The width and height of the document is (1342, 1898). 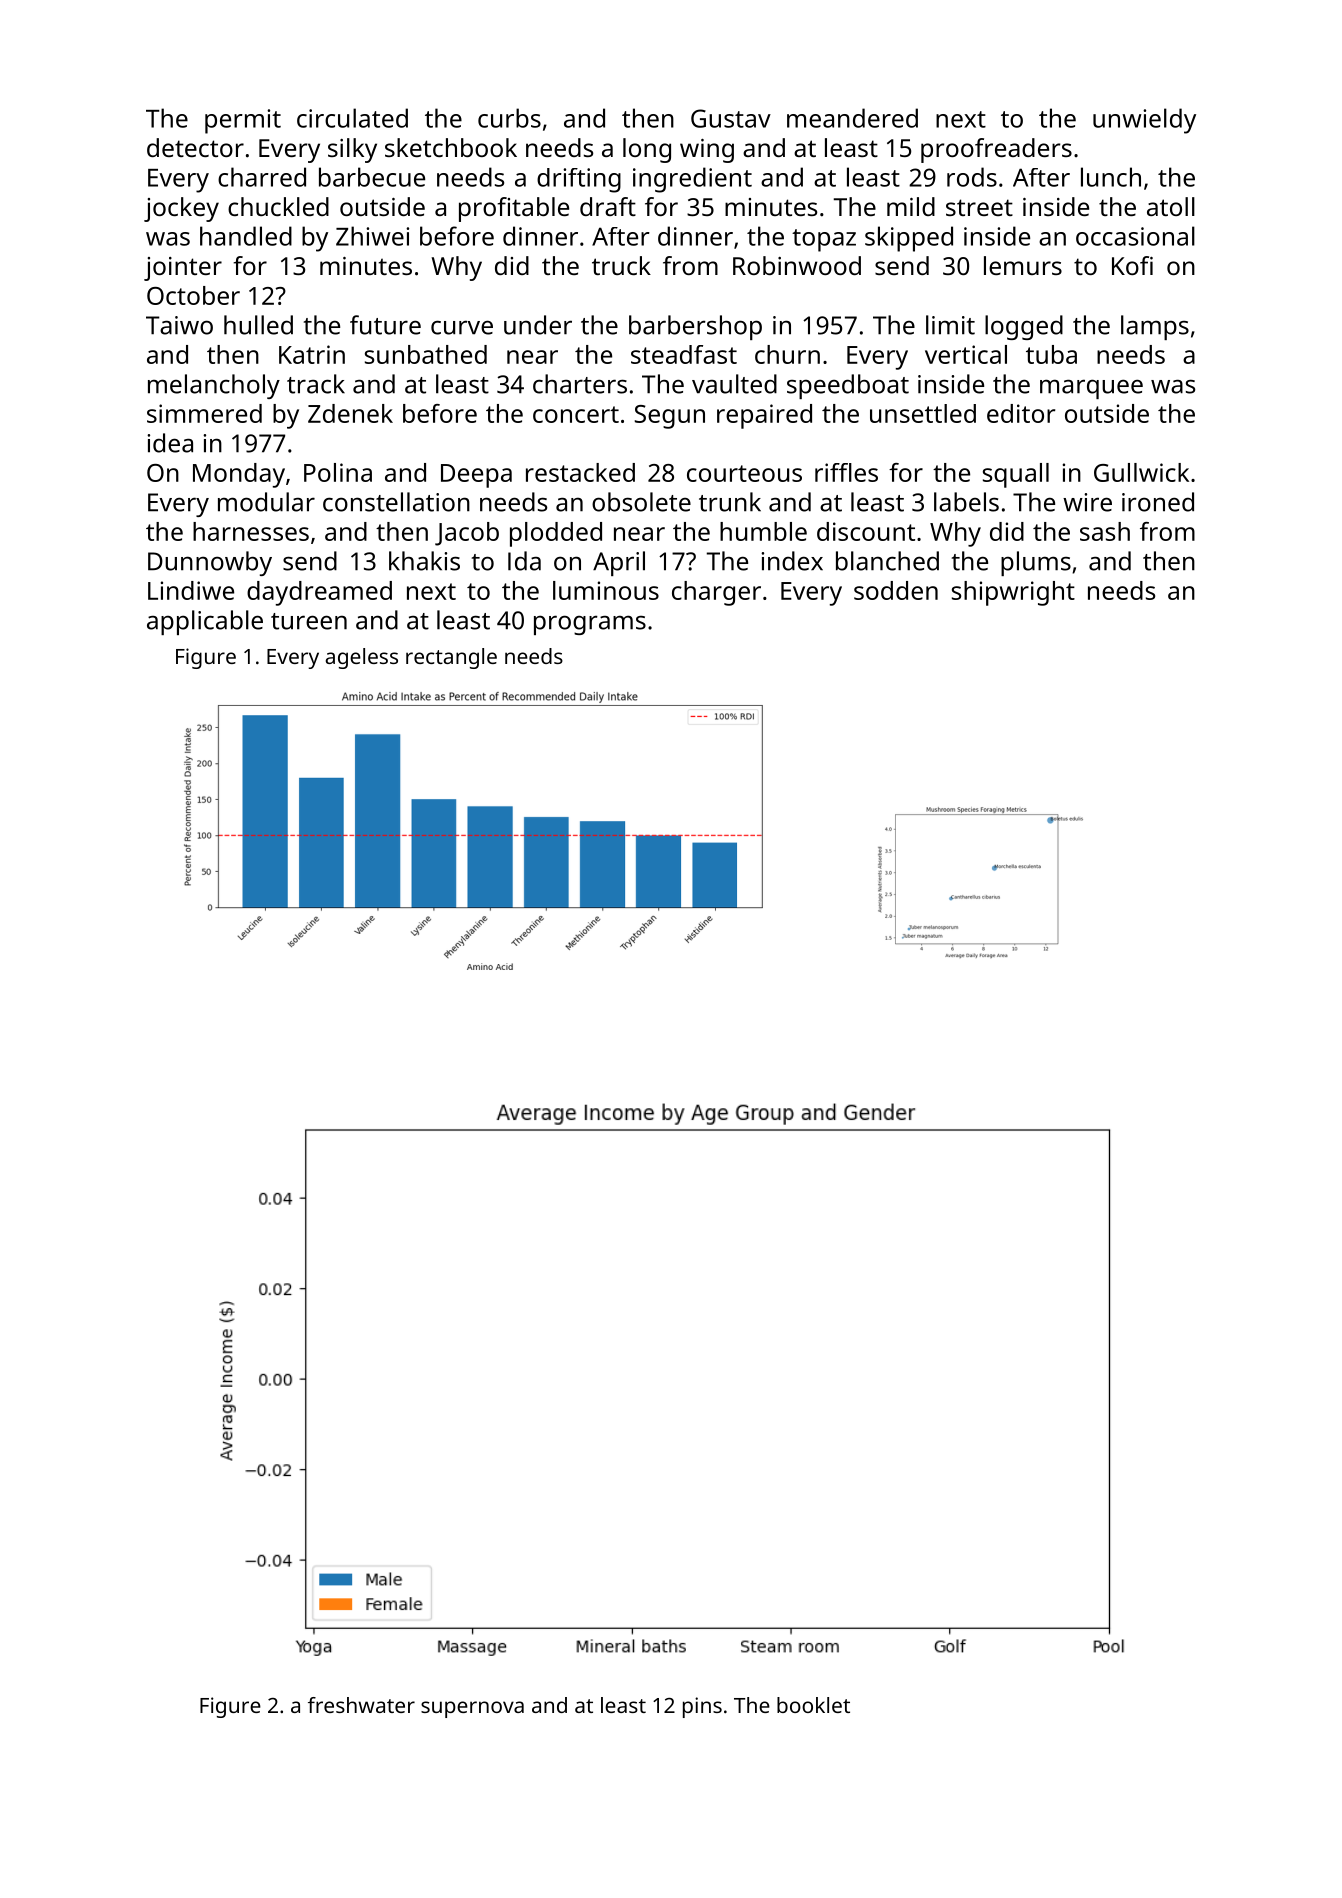 What do you see at coordinates (716, 593) in the document?
I see `charger` at bounding box center [716, 593].
